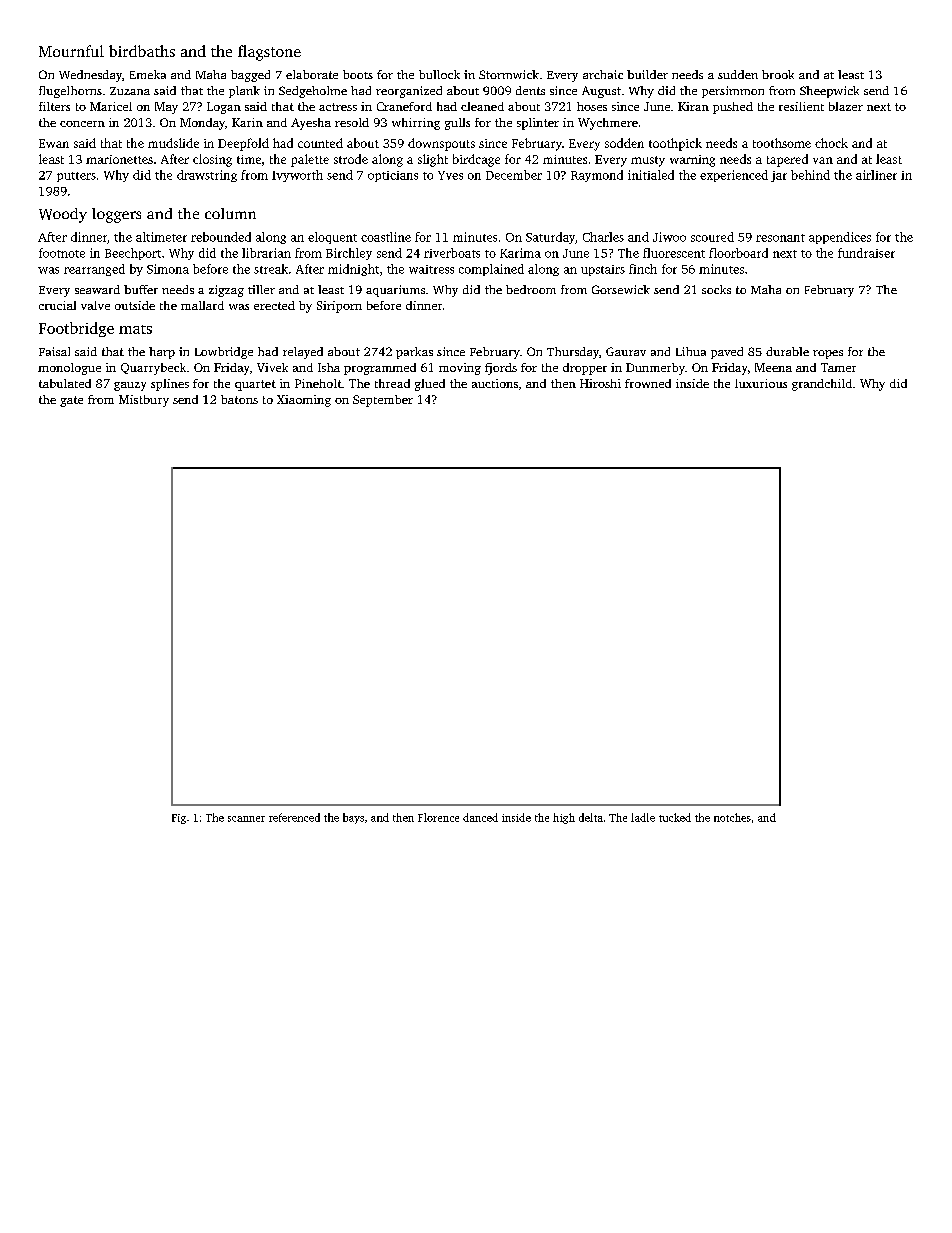 This screenshot has width=952, height=1233. Describe the element at coordinates (509, 74) in the screenshot. I see `Stormwick` at that location.
